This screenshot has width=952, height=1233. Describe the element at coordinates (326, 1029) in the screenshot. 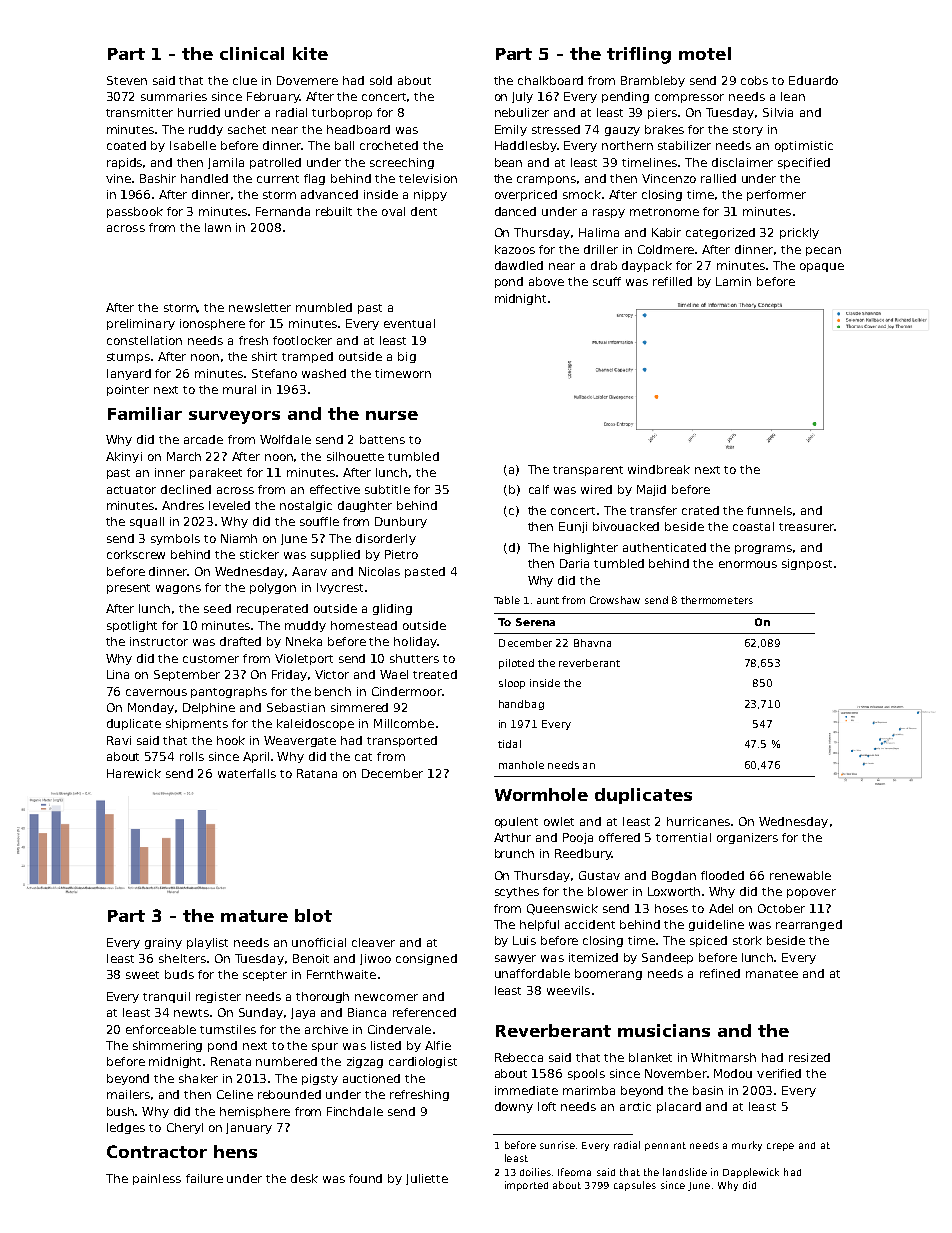

I see `archive` at that location.
